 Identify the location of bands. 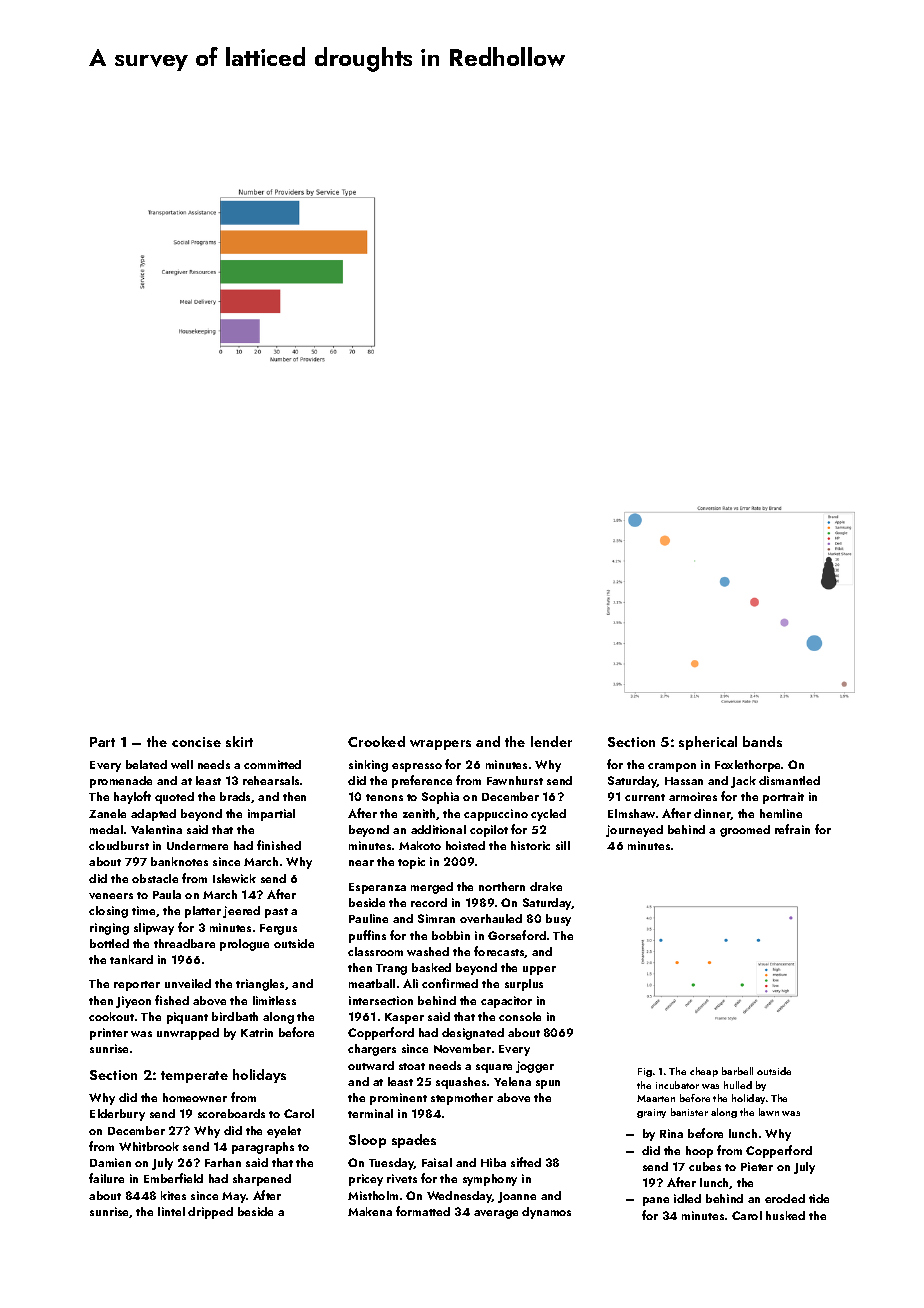
(762, 741).
